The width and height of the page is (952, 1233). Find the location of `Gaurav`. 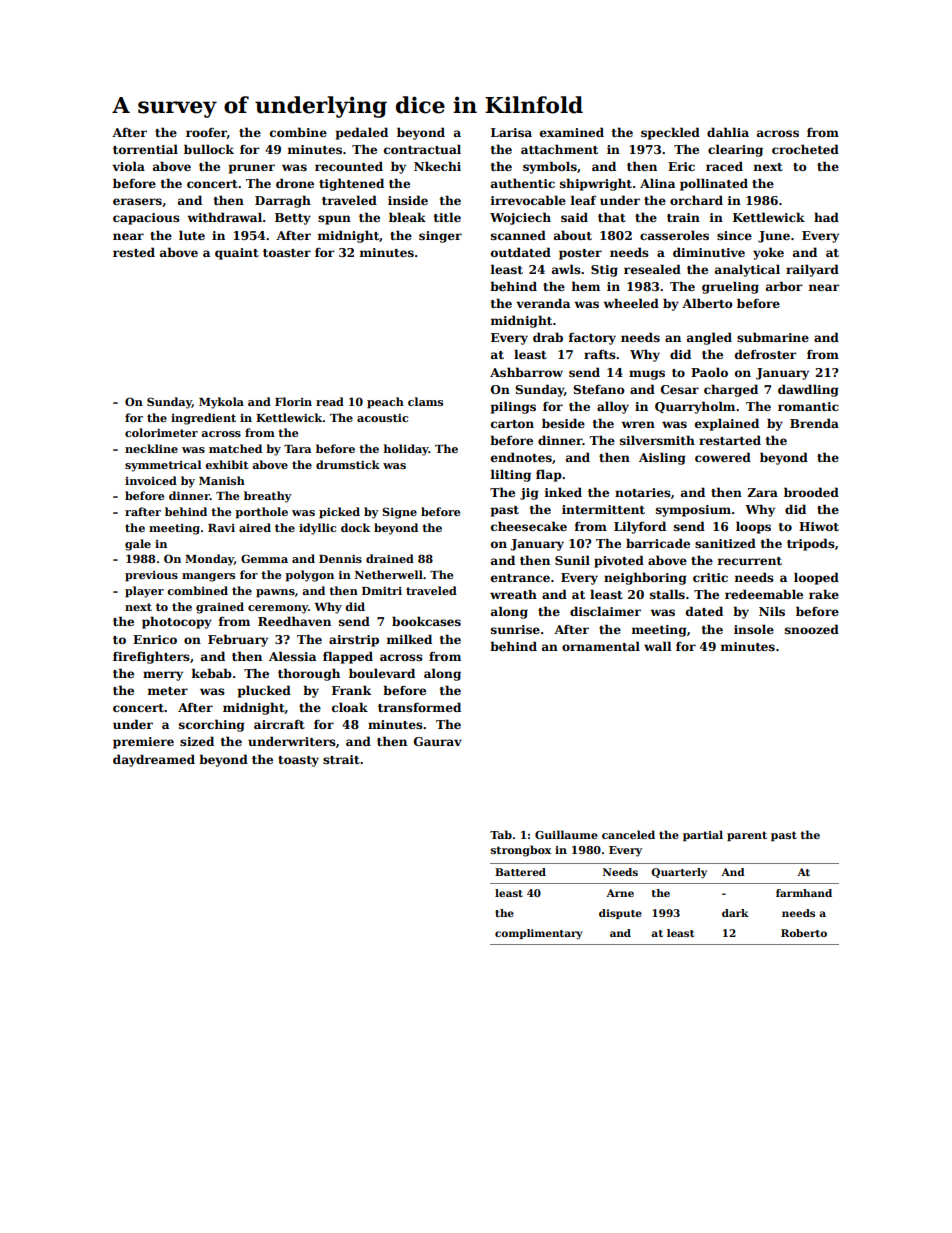

Gaurav is located at coordinates (438, 741).
